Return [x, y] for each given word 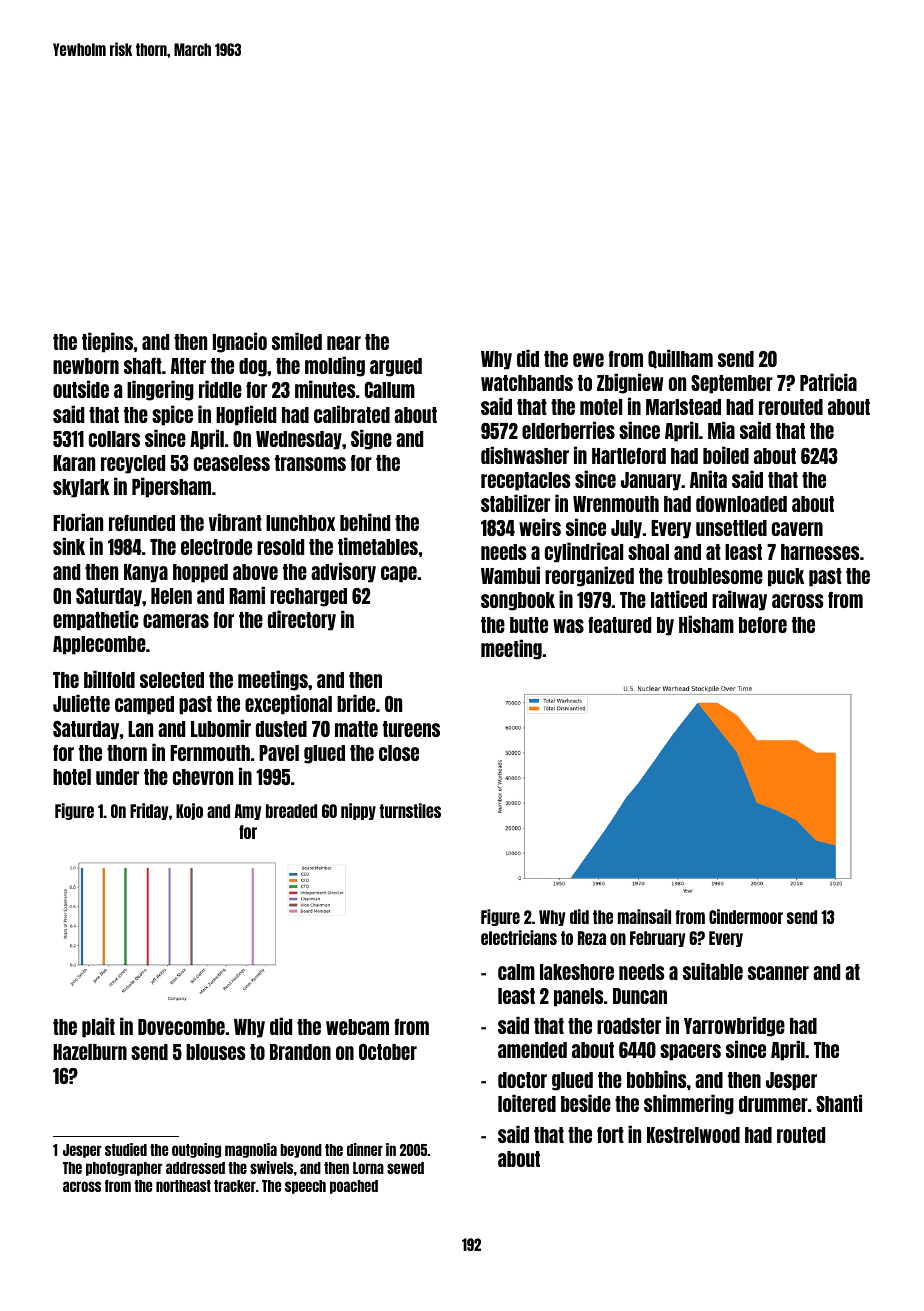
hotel [72, 777]
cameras [176, 621]
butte [529, 625]
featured [619, 625]
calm [516, 972]
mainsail [644, 916]
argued [396, 367]
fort [610, 1135]
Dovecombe [181, 1027]
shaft [143, 366]
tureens [411, 729]
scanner [778, 973]
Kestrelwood [693, 1135]
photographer [124, 1169]
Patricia [828, 382]
